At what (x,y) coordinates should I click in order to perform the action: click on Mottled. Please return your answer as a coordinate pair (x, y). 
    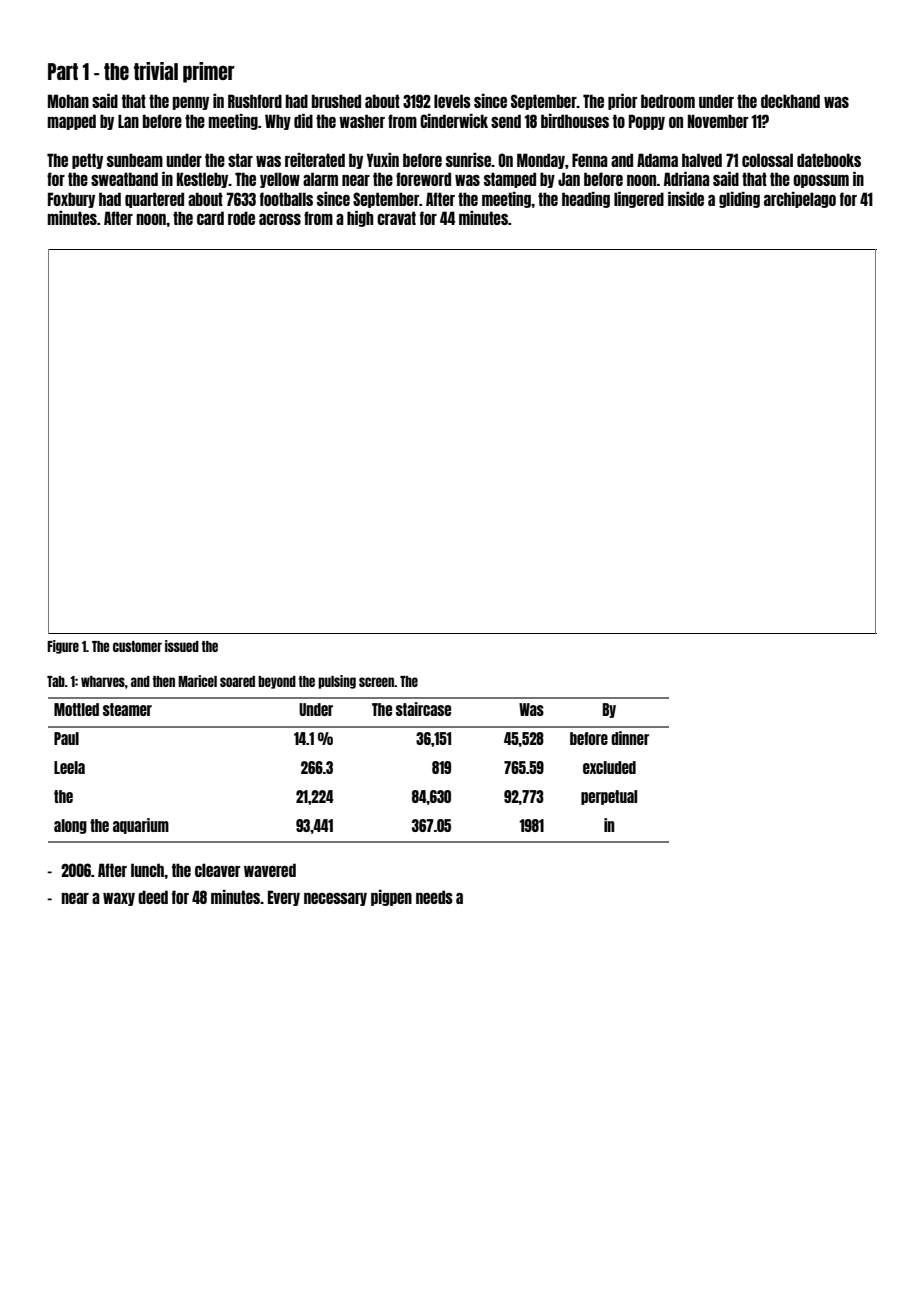
    Looking at the image, I should click on (76, 709).
